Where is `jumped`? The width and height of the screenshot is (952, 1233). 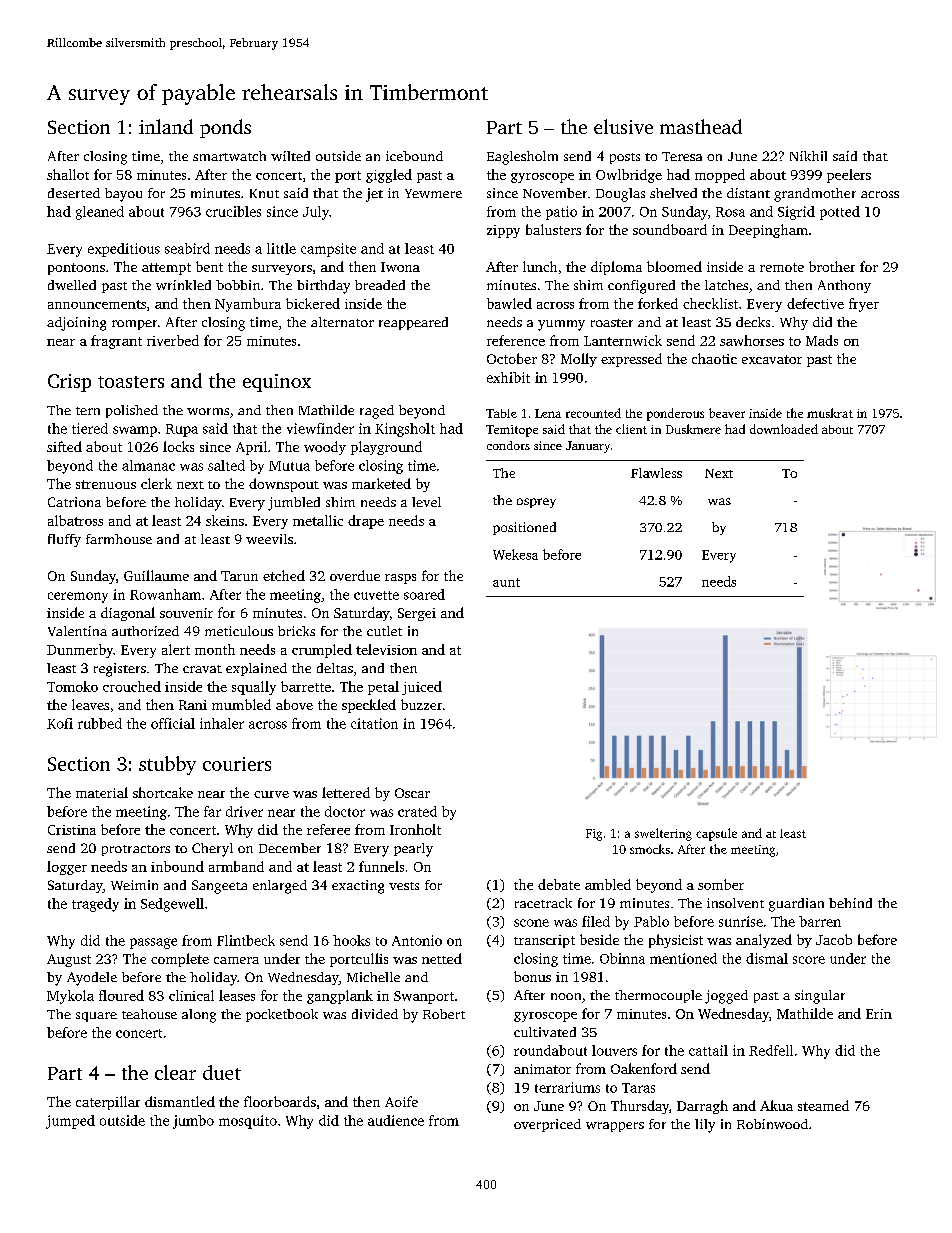 jumped is located at coordinates (70, 1122).
